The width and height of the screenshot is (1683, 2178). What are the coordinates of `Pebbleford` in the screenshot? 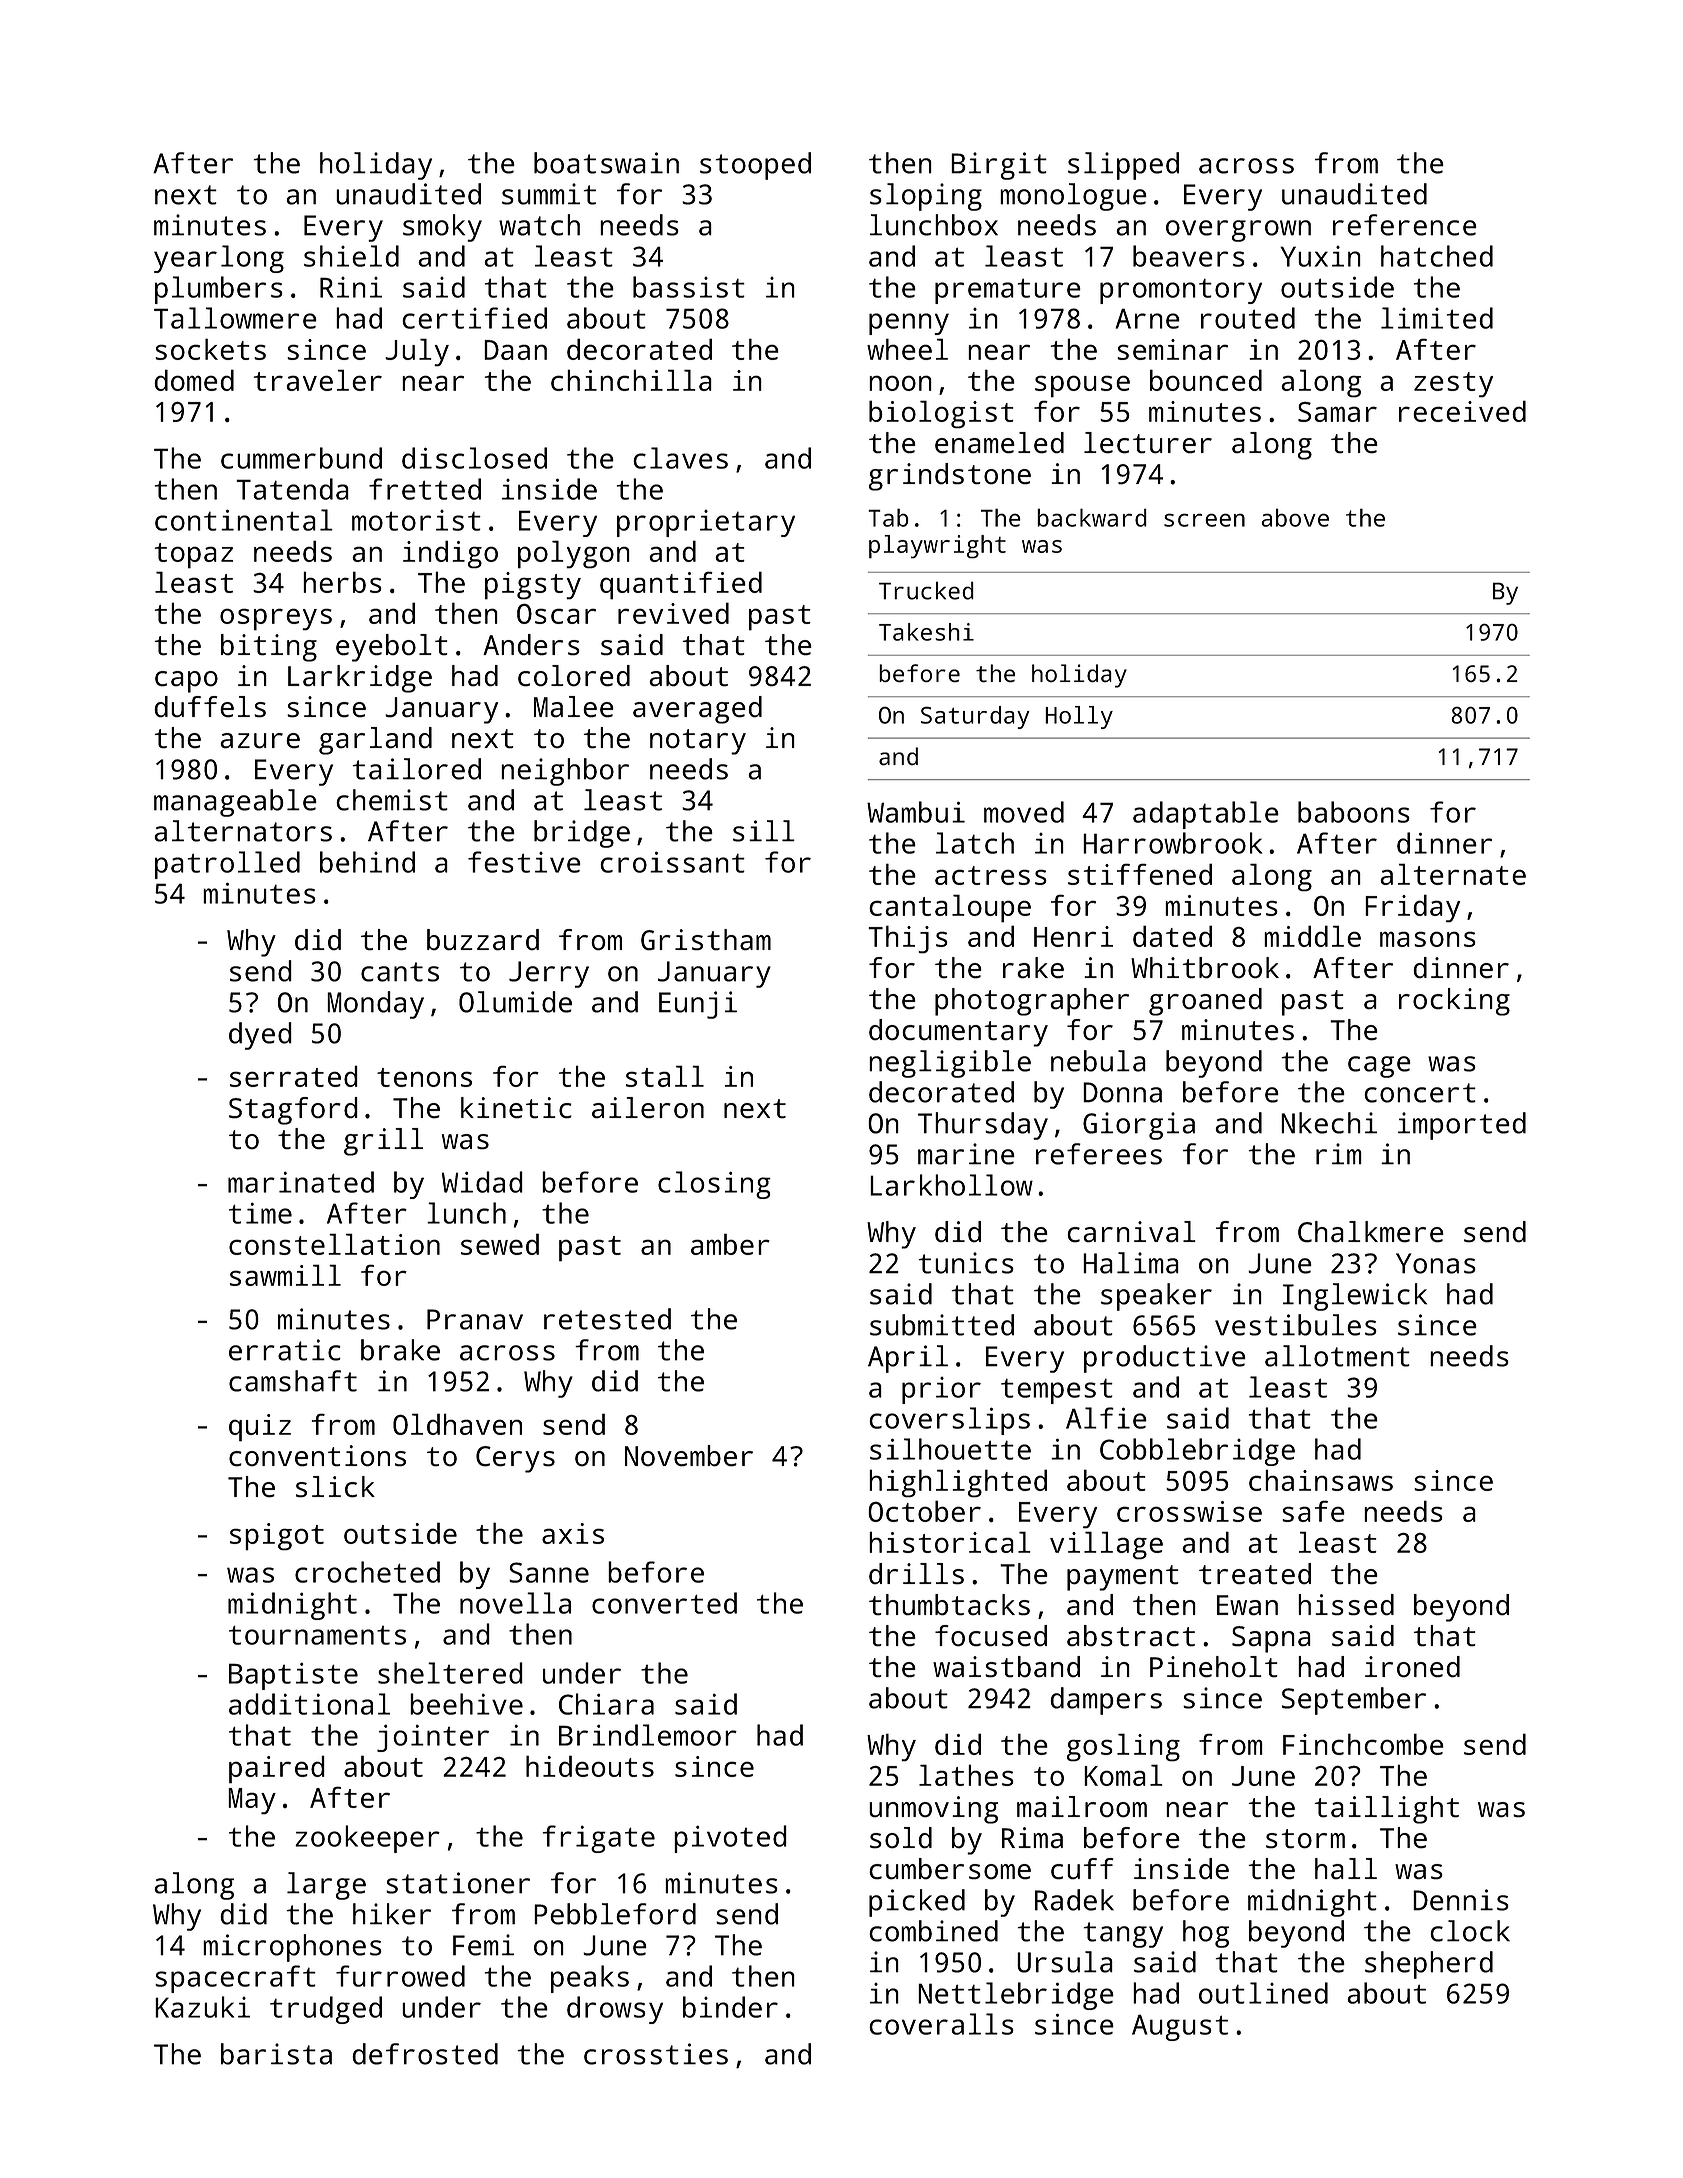 It's located at (615, 1914).
